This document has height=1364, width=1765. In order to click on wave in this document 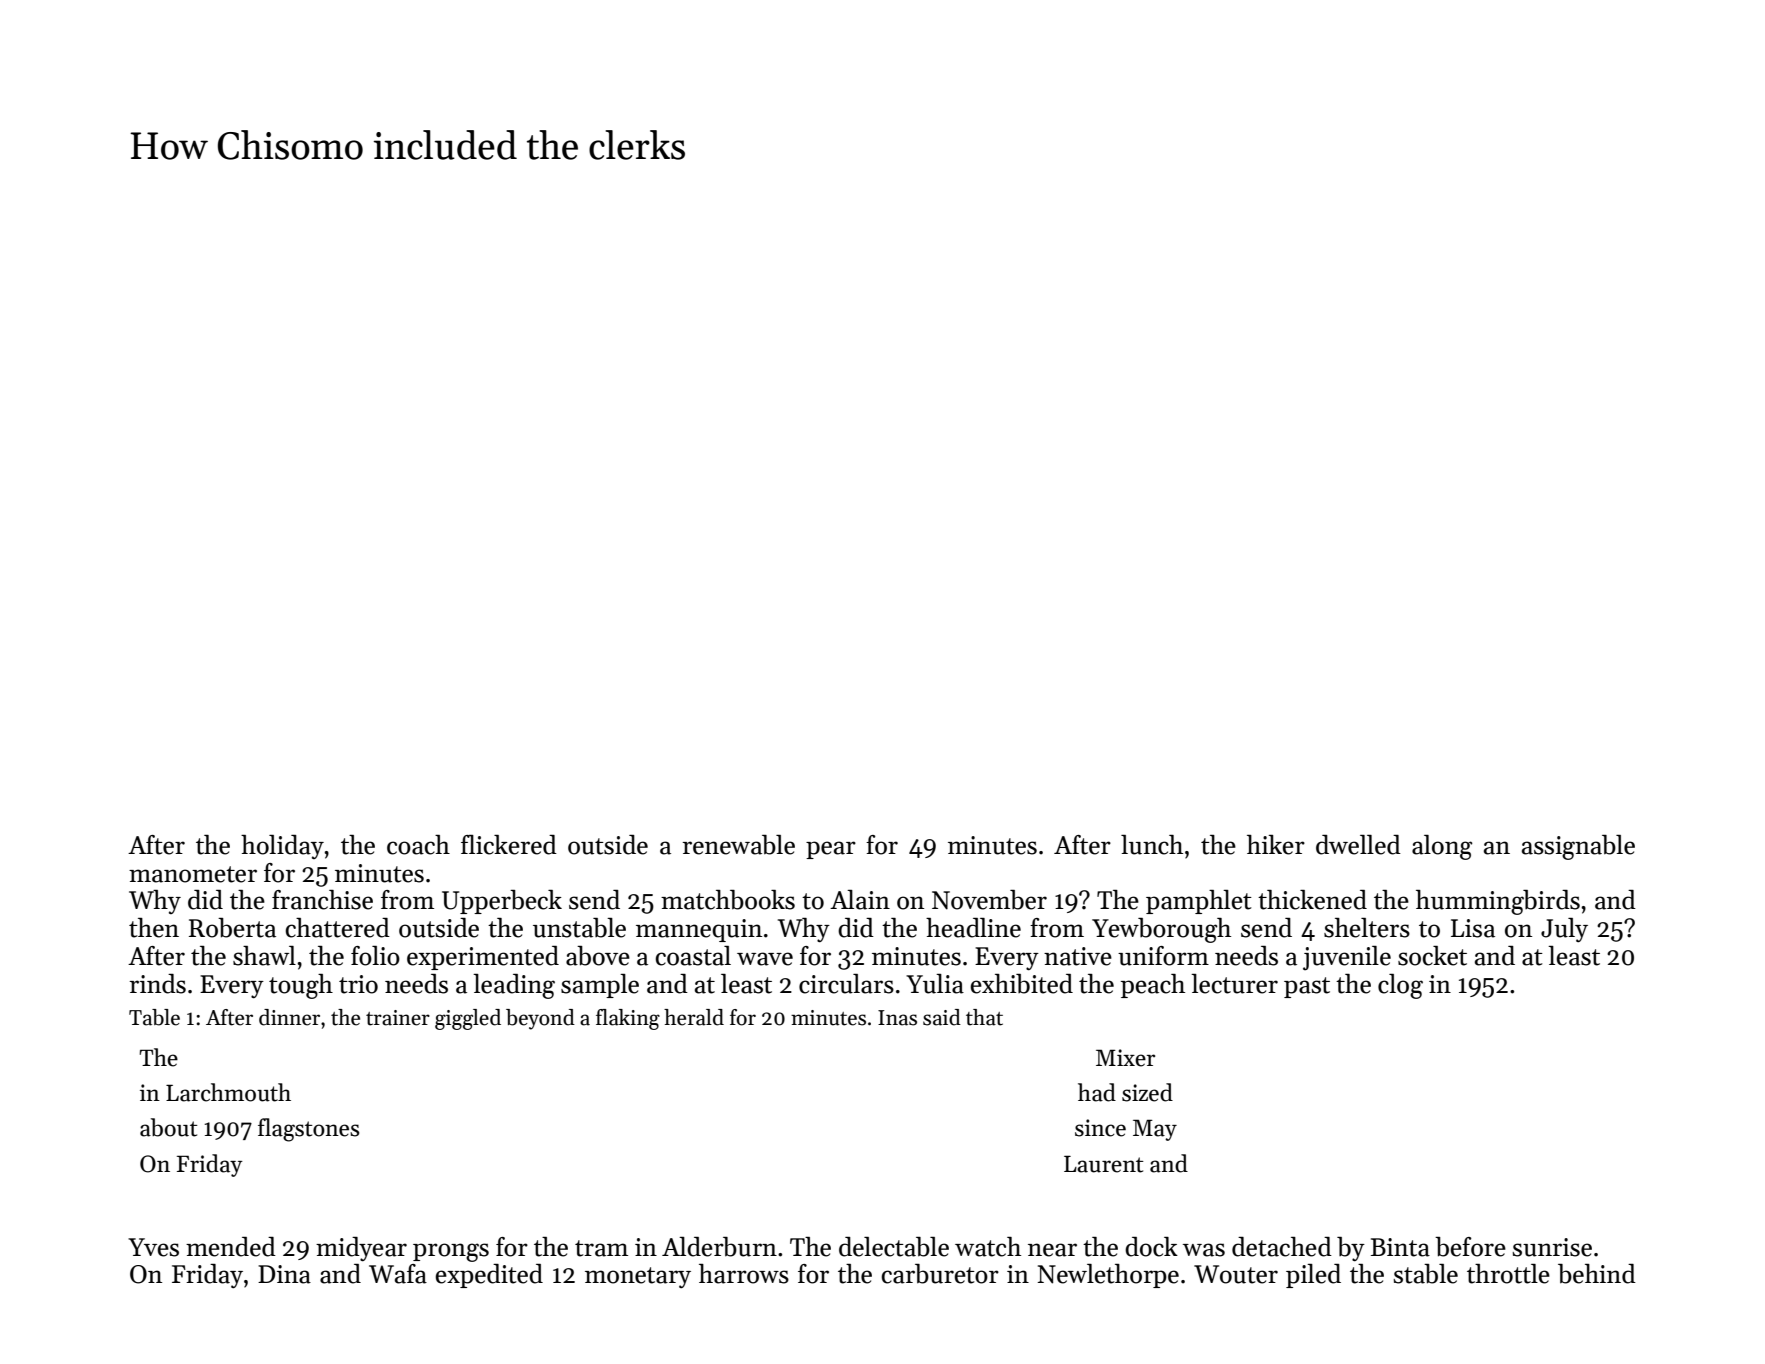, I will do `click(765, 959)`.
